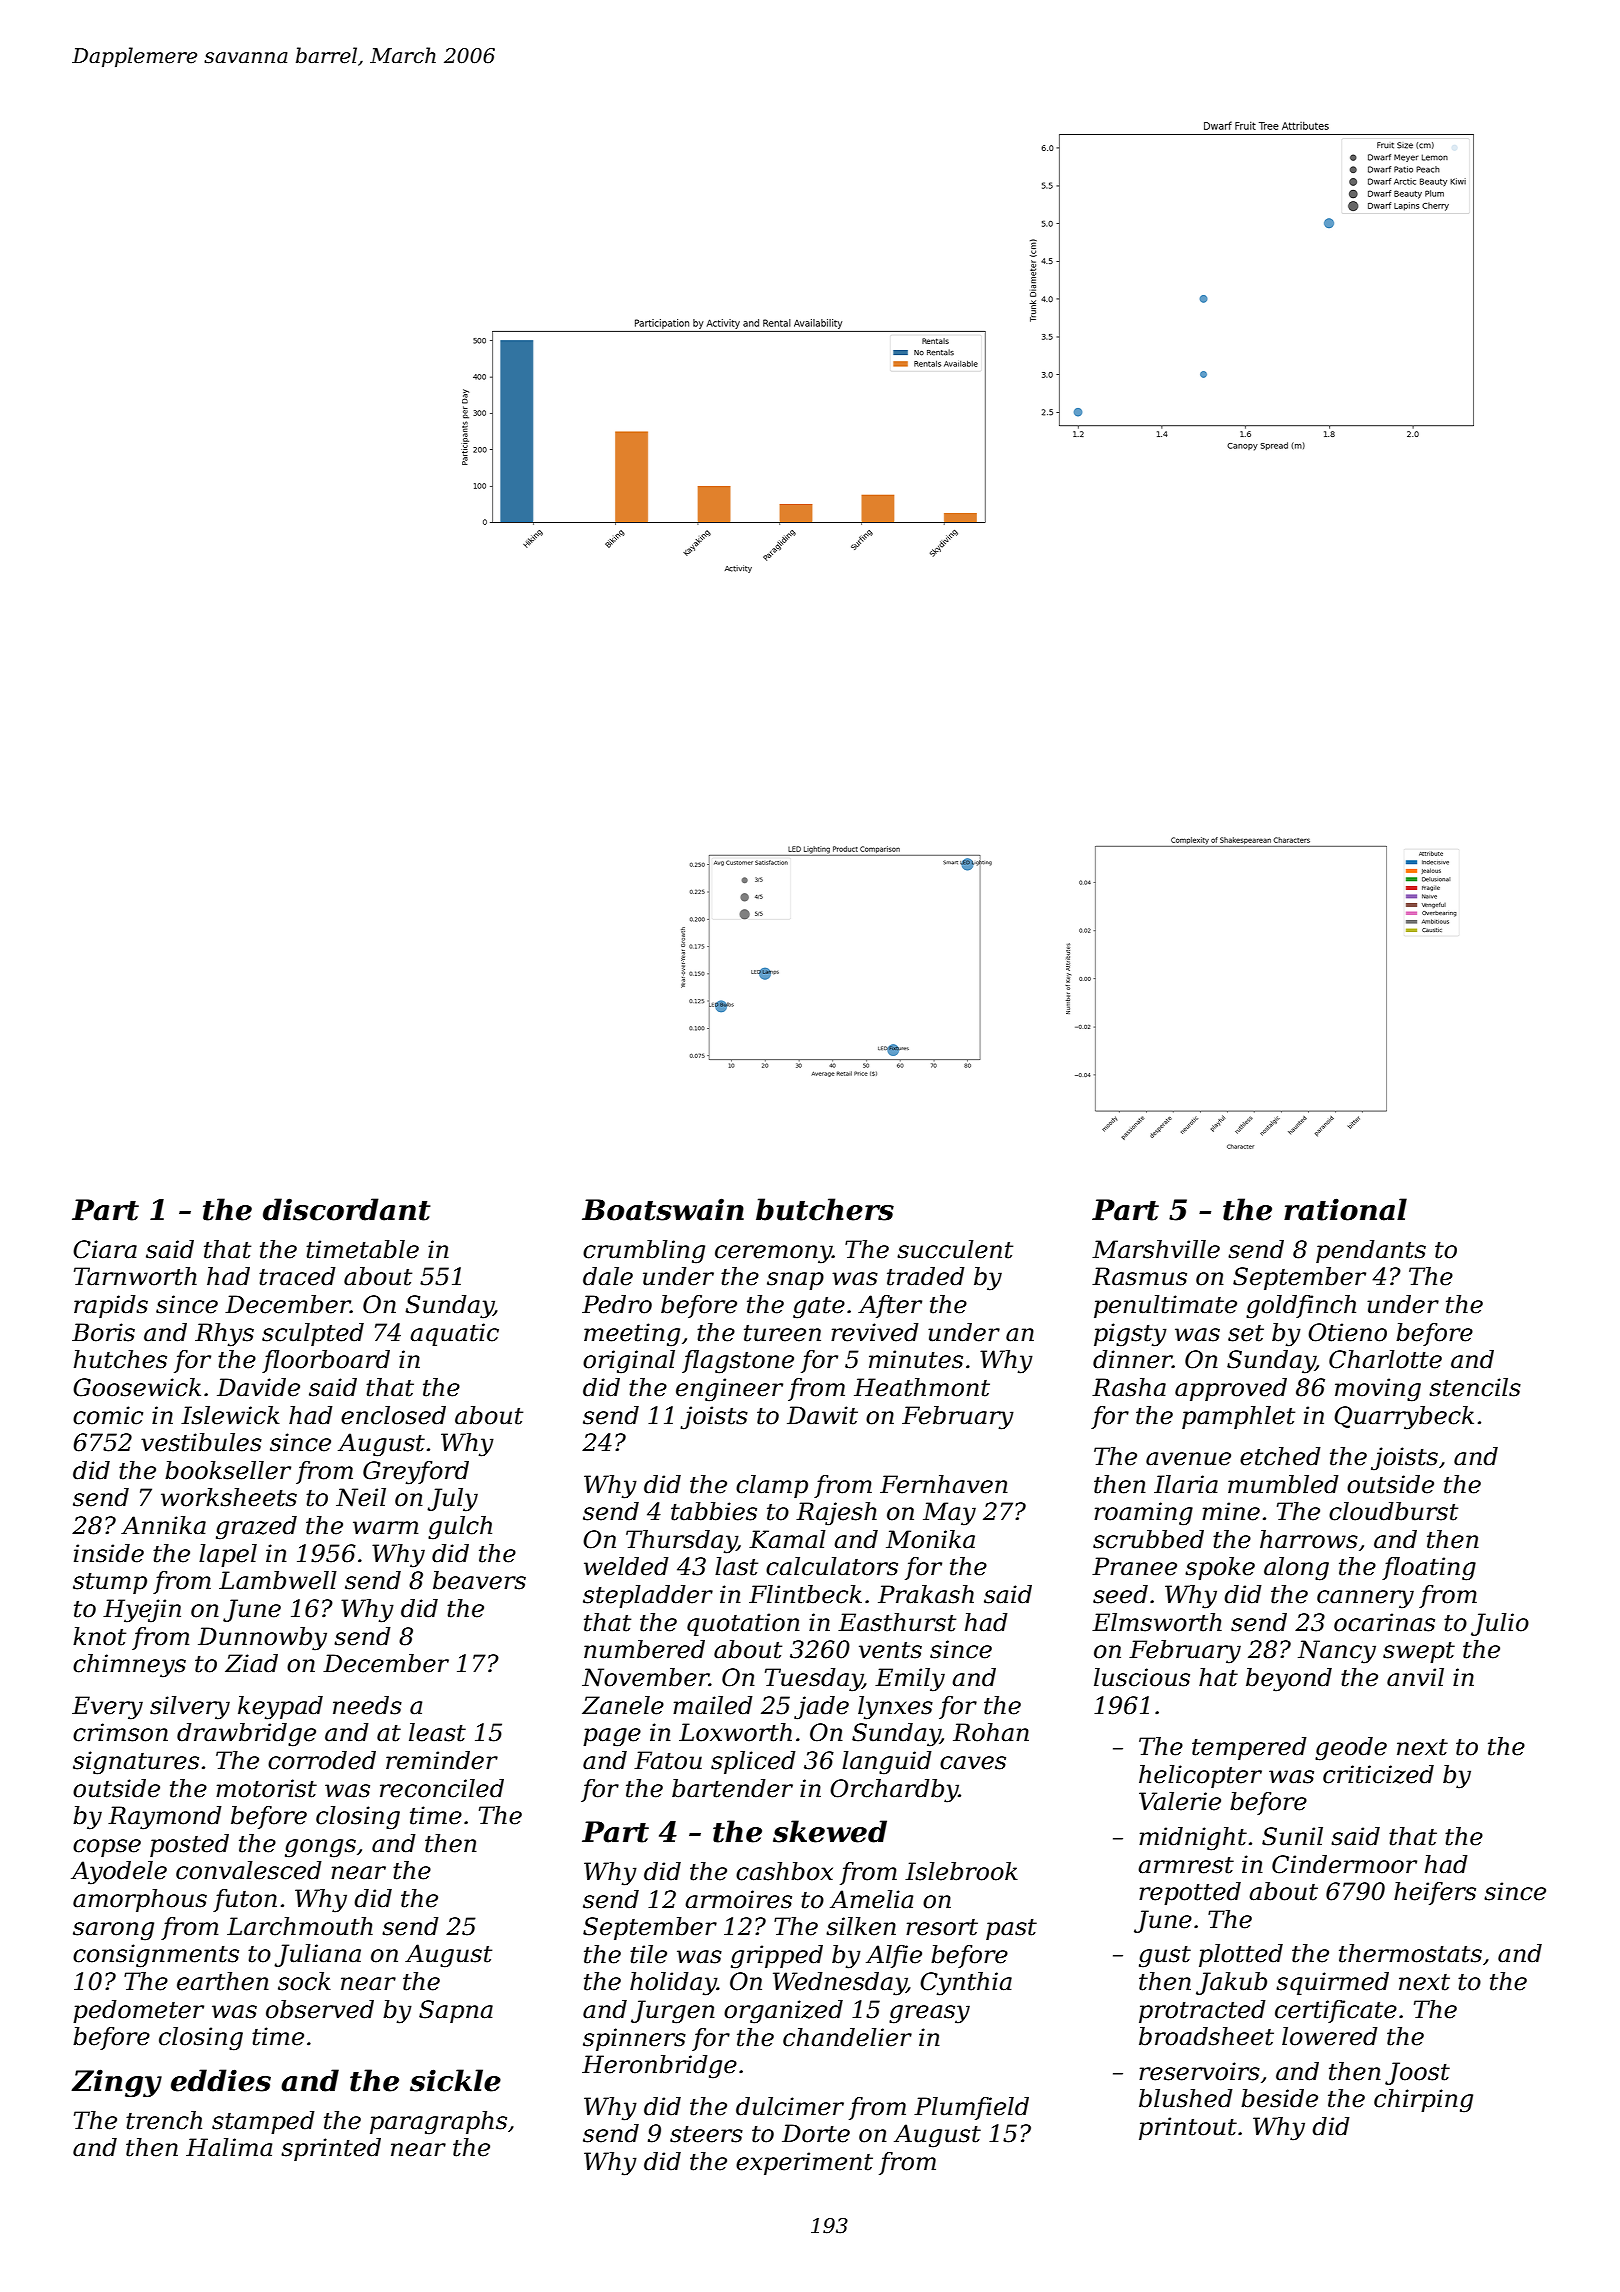  What do you see at coordinates (1190, 1893) in the screenshot?
I see `repotted` at bounding box center [1190, 1893].
